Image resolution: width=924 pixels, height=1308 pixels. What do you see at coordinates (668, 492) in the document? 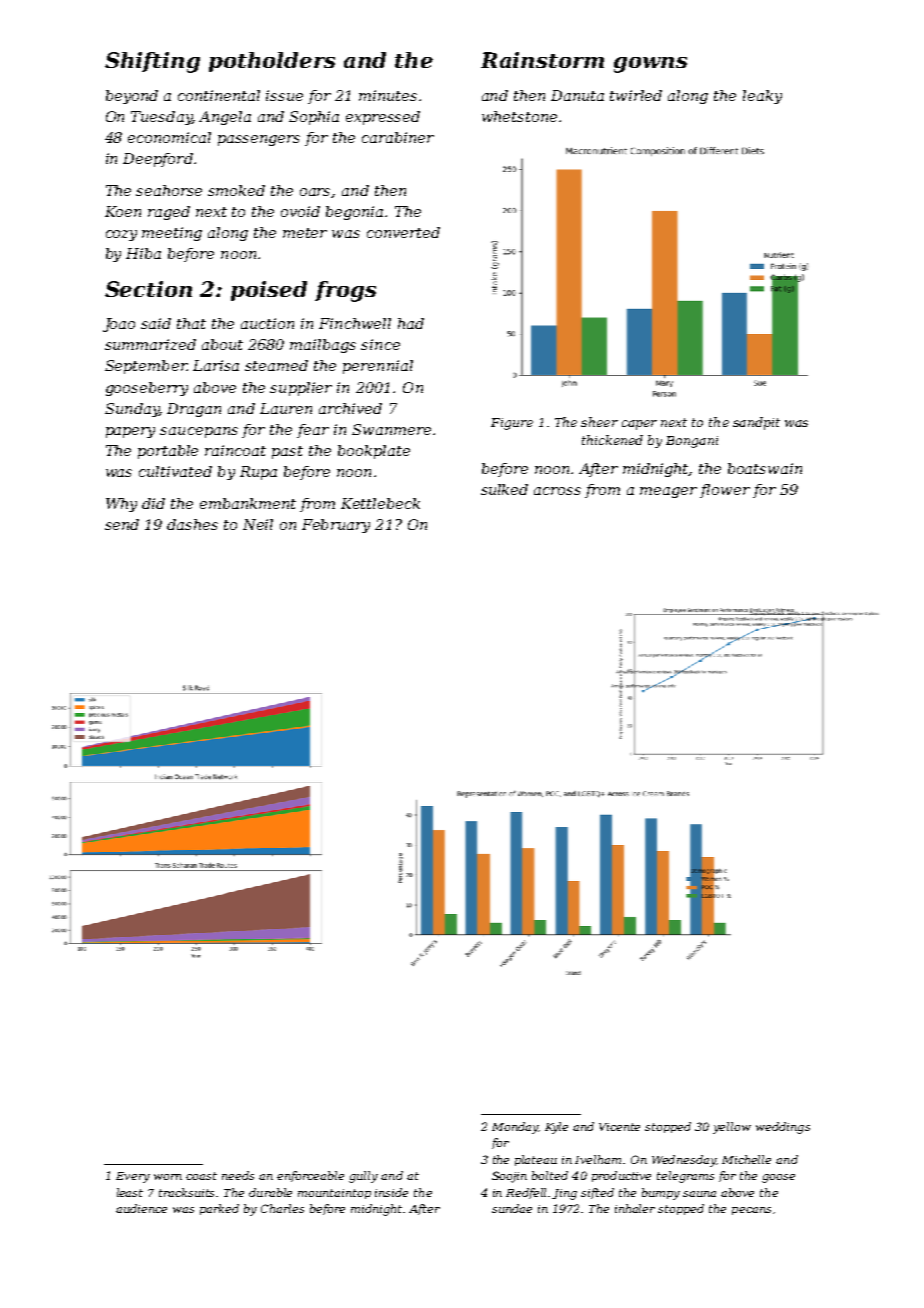
I see `meager` at bounding box center [668, 492].
